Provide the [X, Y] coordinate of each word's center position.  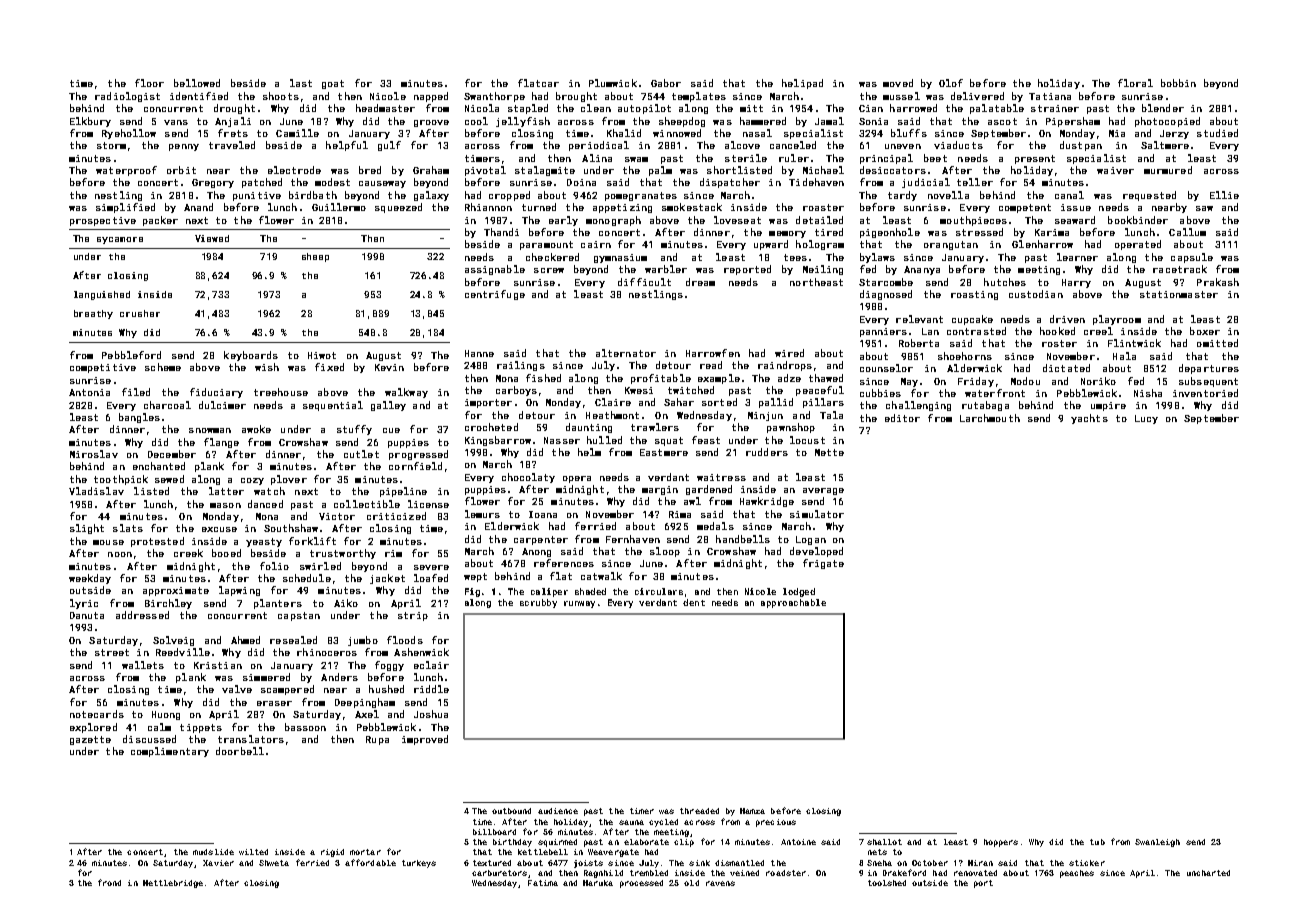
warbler [666, 269]
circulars [659, 591]
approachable [793, 603]
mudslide [213, 852]
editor [902, 418]
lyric [84, 604]
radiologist [127, 97]
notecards [97, 714]
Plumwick [613, 83]
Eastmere [664, 452]
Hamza [752, 811]
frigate [823, 564]
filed [136, 392]
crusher [140, 313]
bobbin [1178, 83]
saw [1204, 208]
